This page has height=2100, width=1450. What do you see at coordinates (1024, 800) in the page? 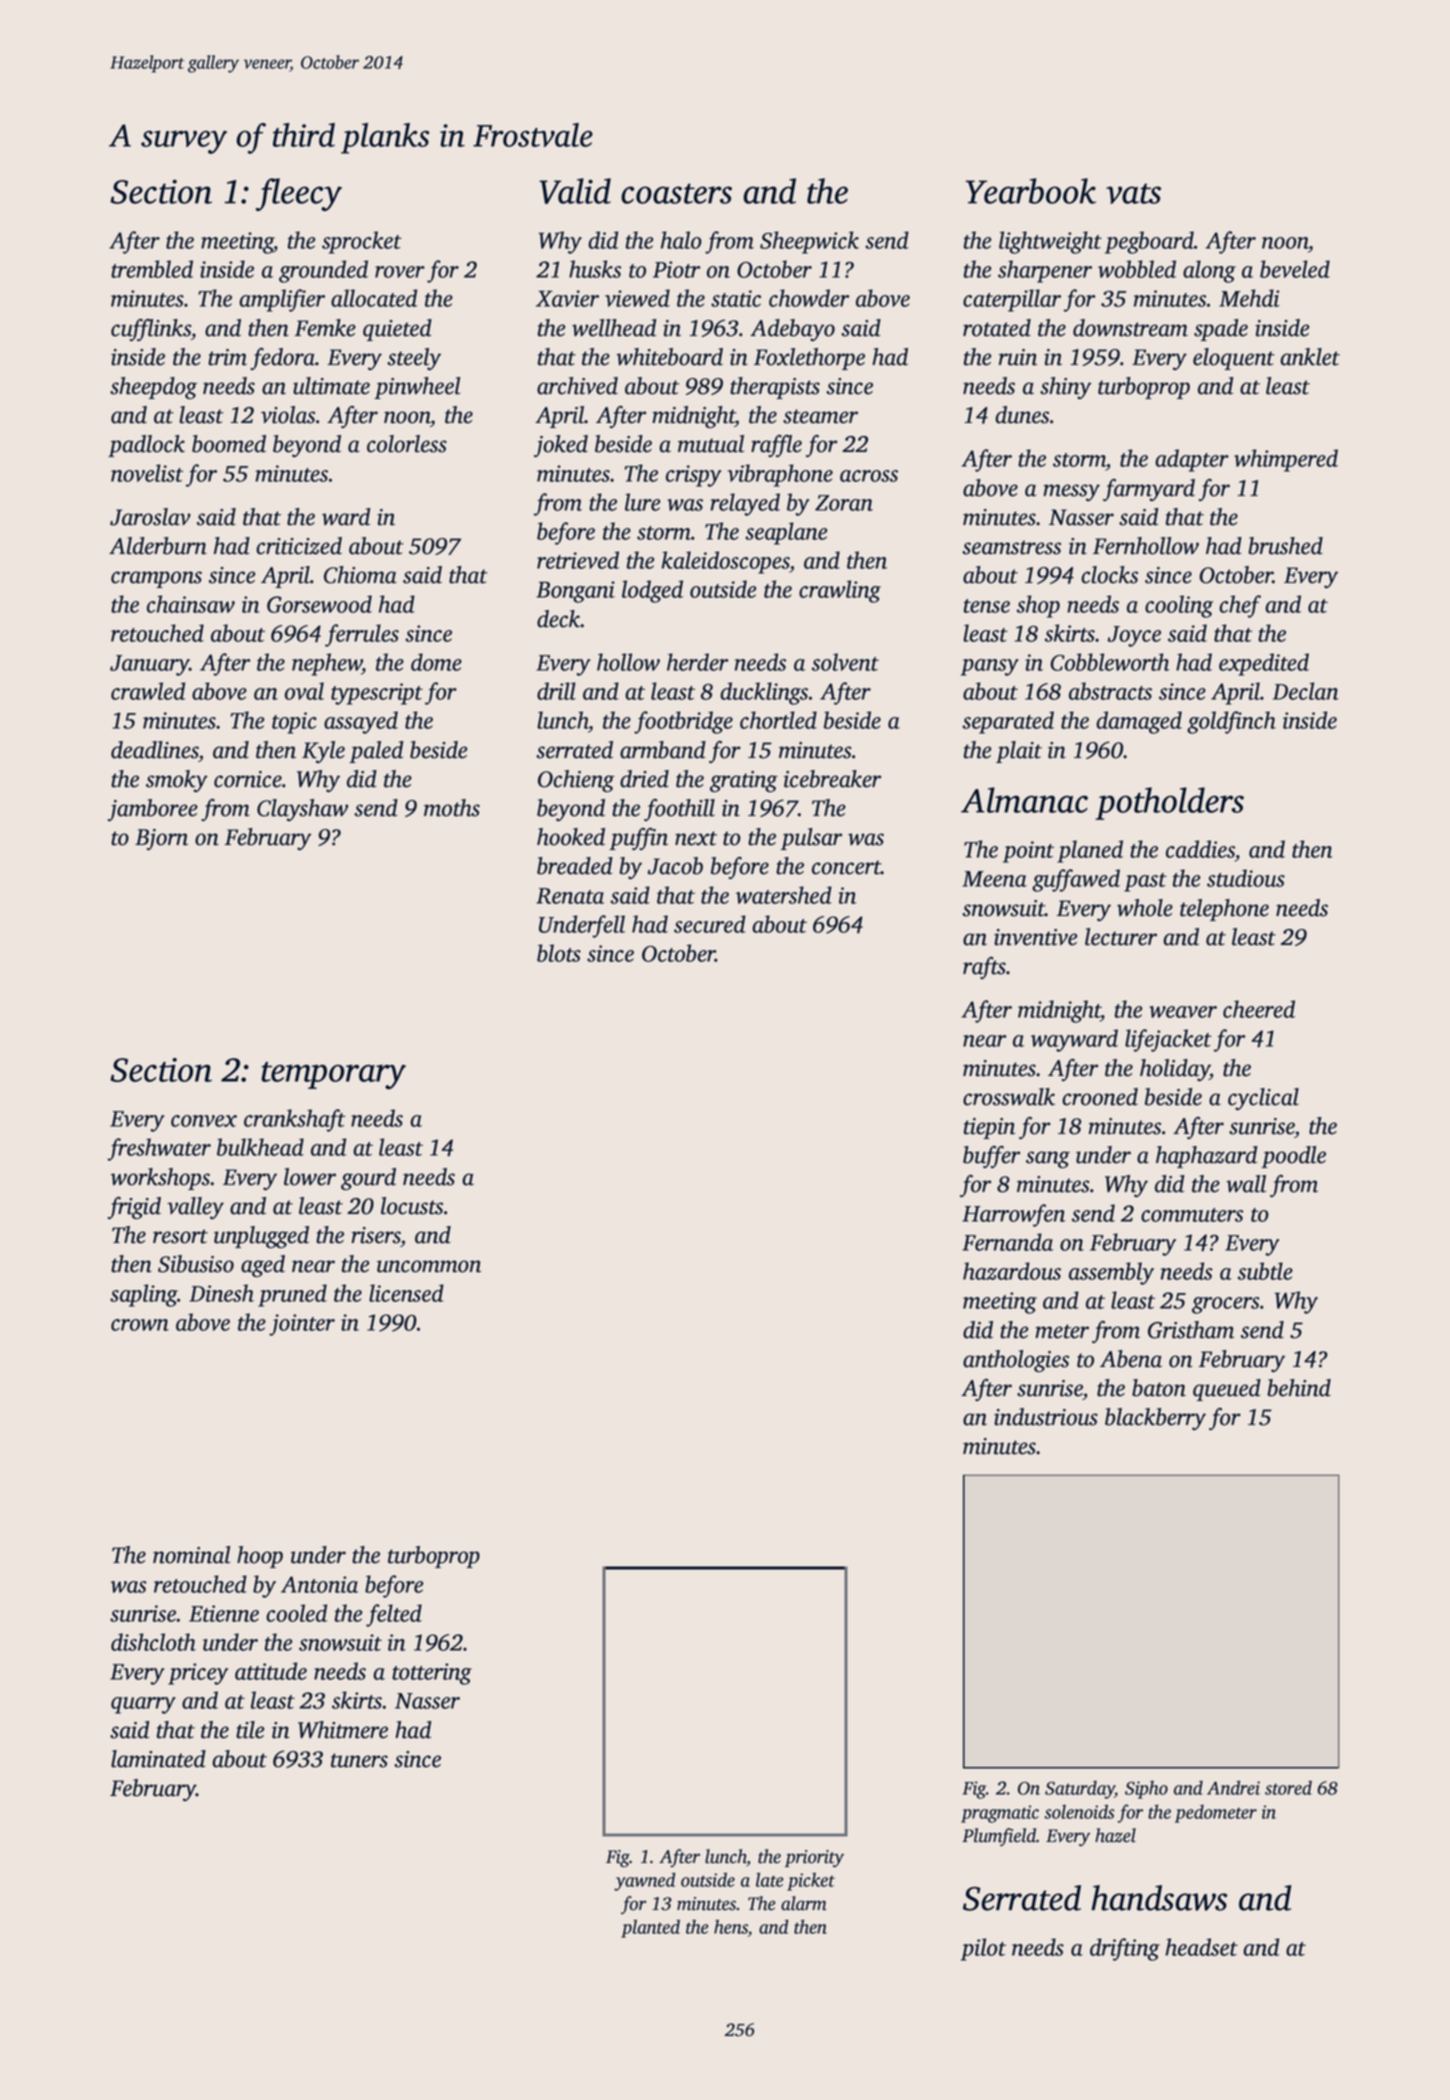
I see `Almanac` at bounding box center [1024, 800].
